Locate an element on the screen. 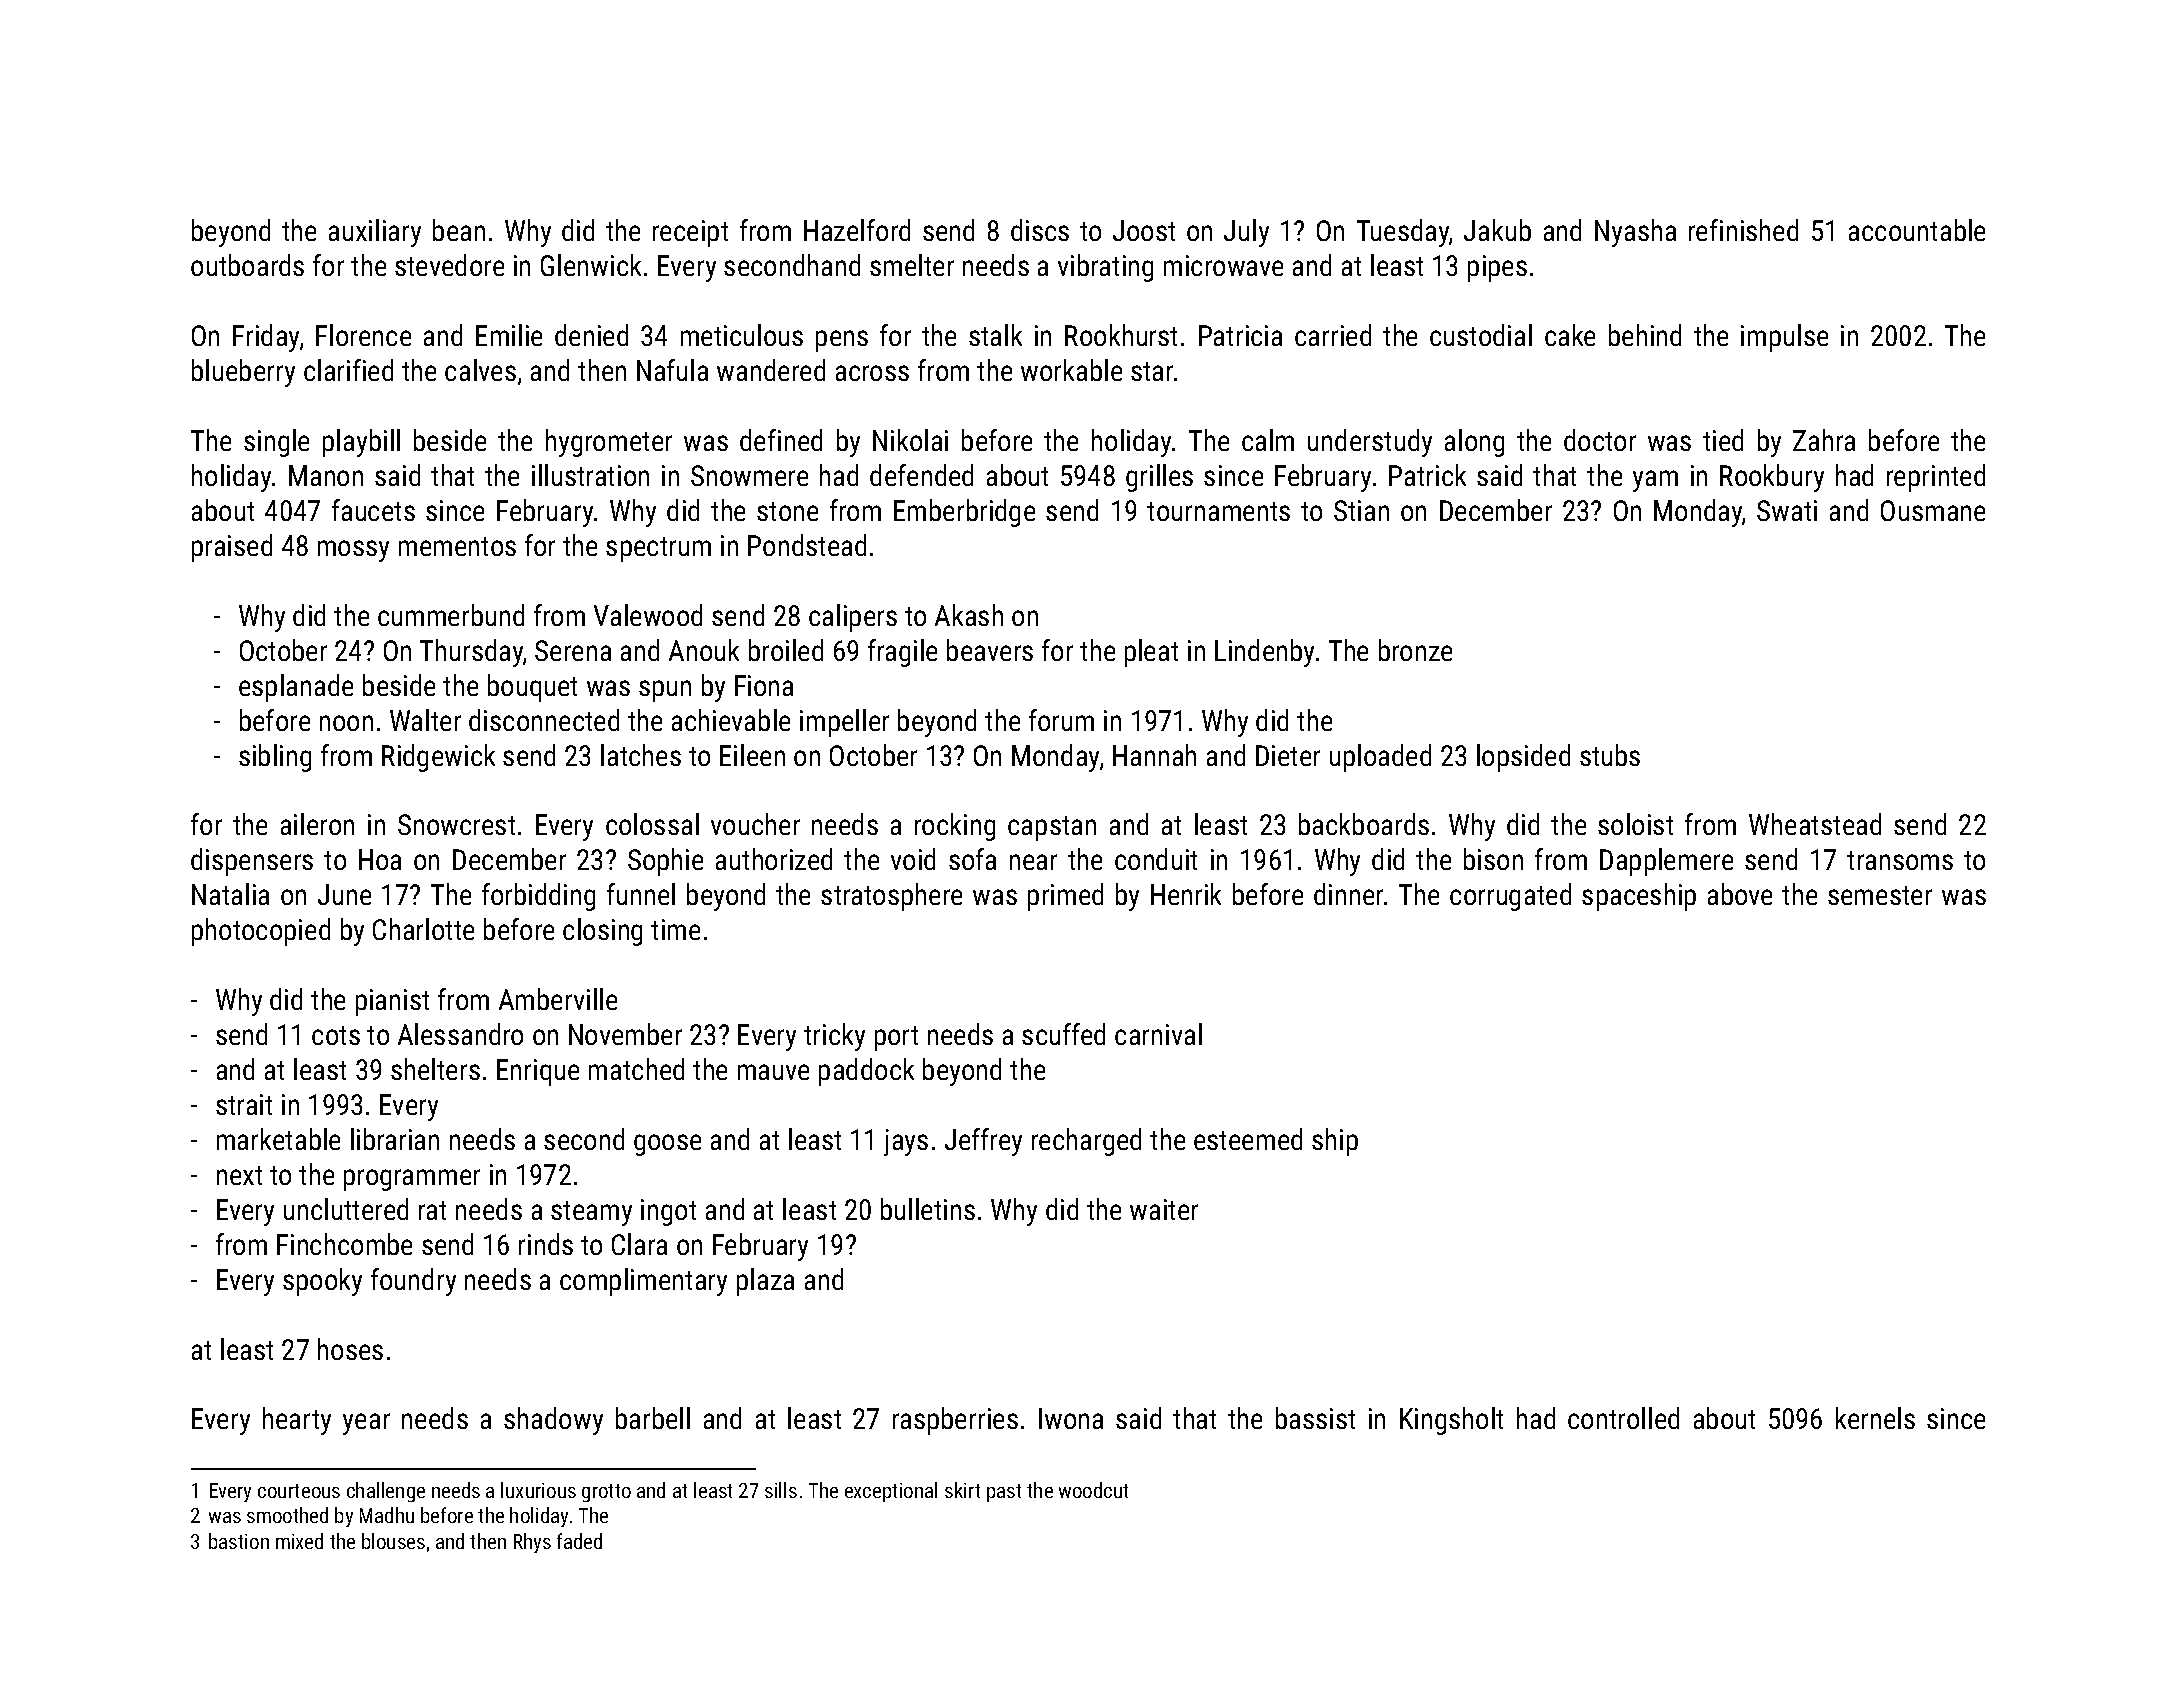 Image resolution: width=2178 pixels, height=1683 pixels. faded is located at coordinates (579, 1541).
